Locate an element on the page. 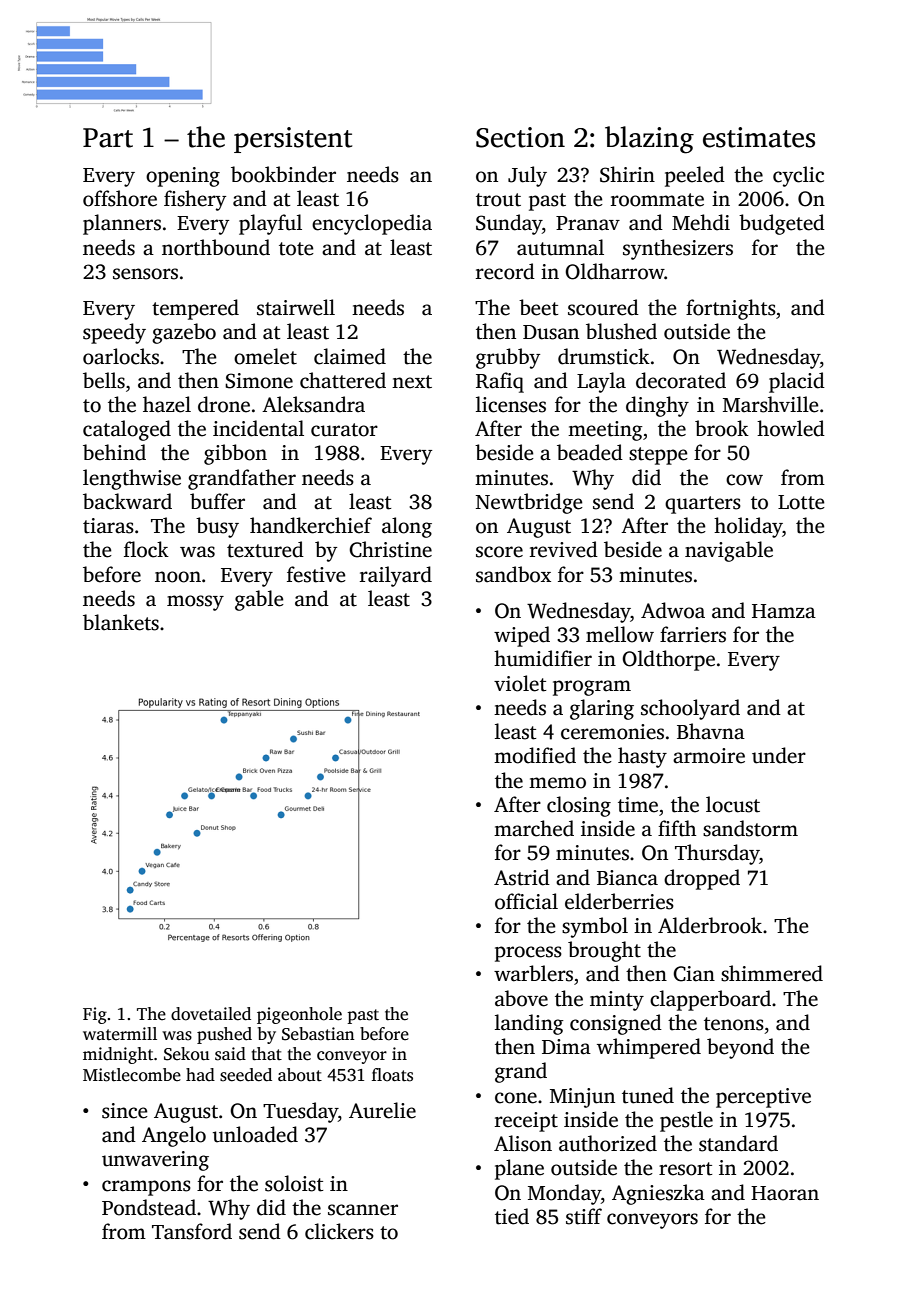 The image size is (908, 1316). brought is located at coordinates (604, 951).
